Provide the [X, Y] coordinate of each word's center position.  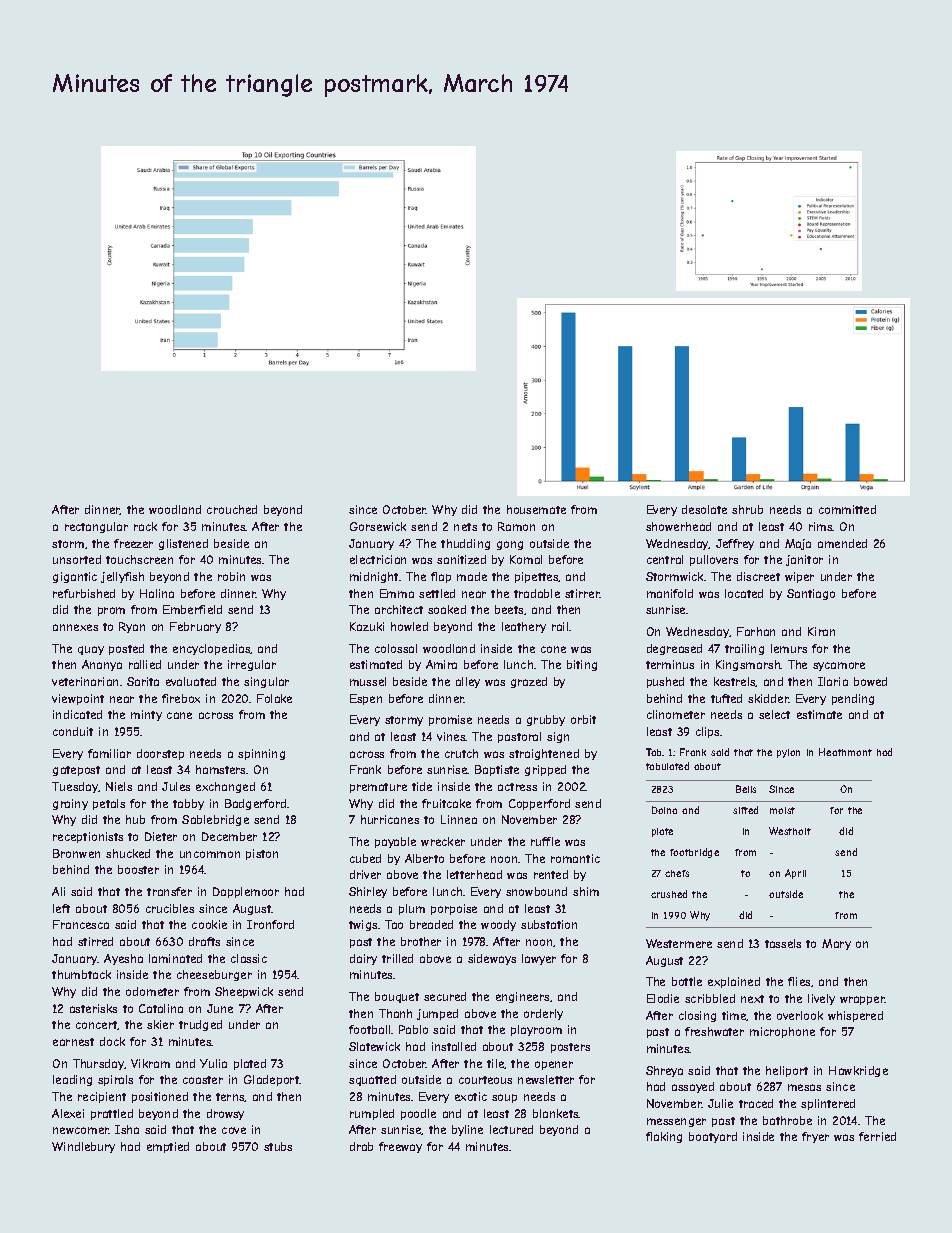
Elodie [663, 998]
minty [146, 715]
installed [454, 1046]
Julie [720, 1103]
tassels [783, 943]
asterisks [93, 1008]
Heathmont [845, 752]
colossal [396, 648]
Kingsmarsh [748, 665]
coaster [203, 1080]
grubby [546, 720]
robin [231, 576]
